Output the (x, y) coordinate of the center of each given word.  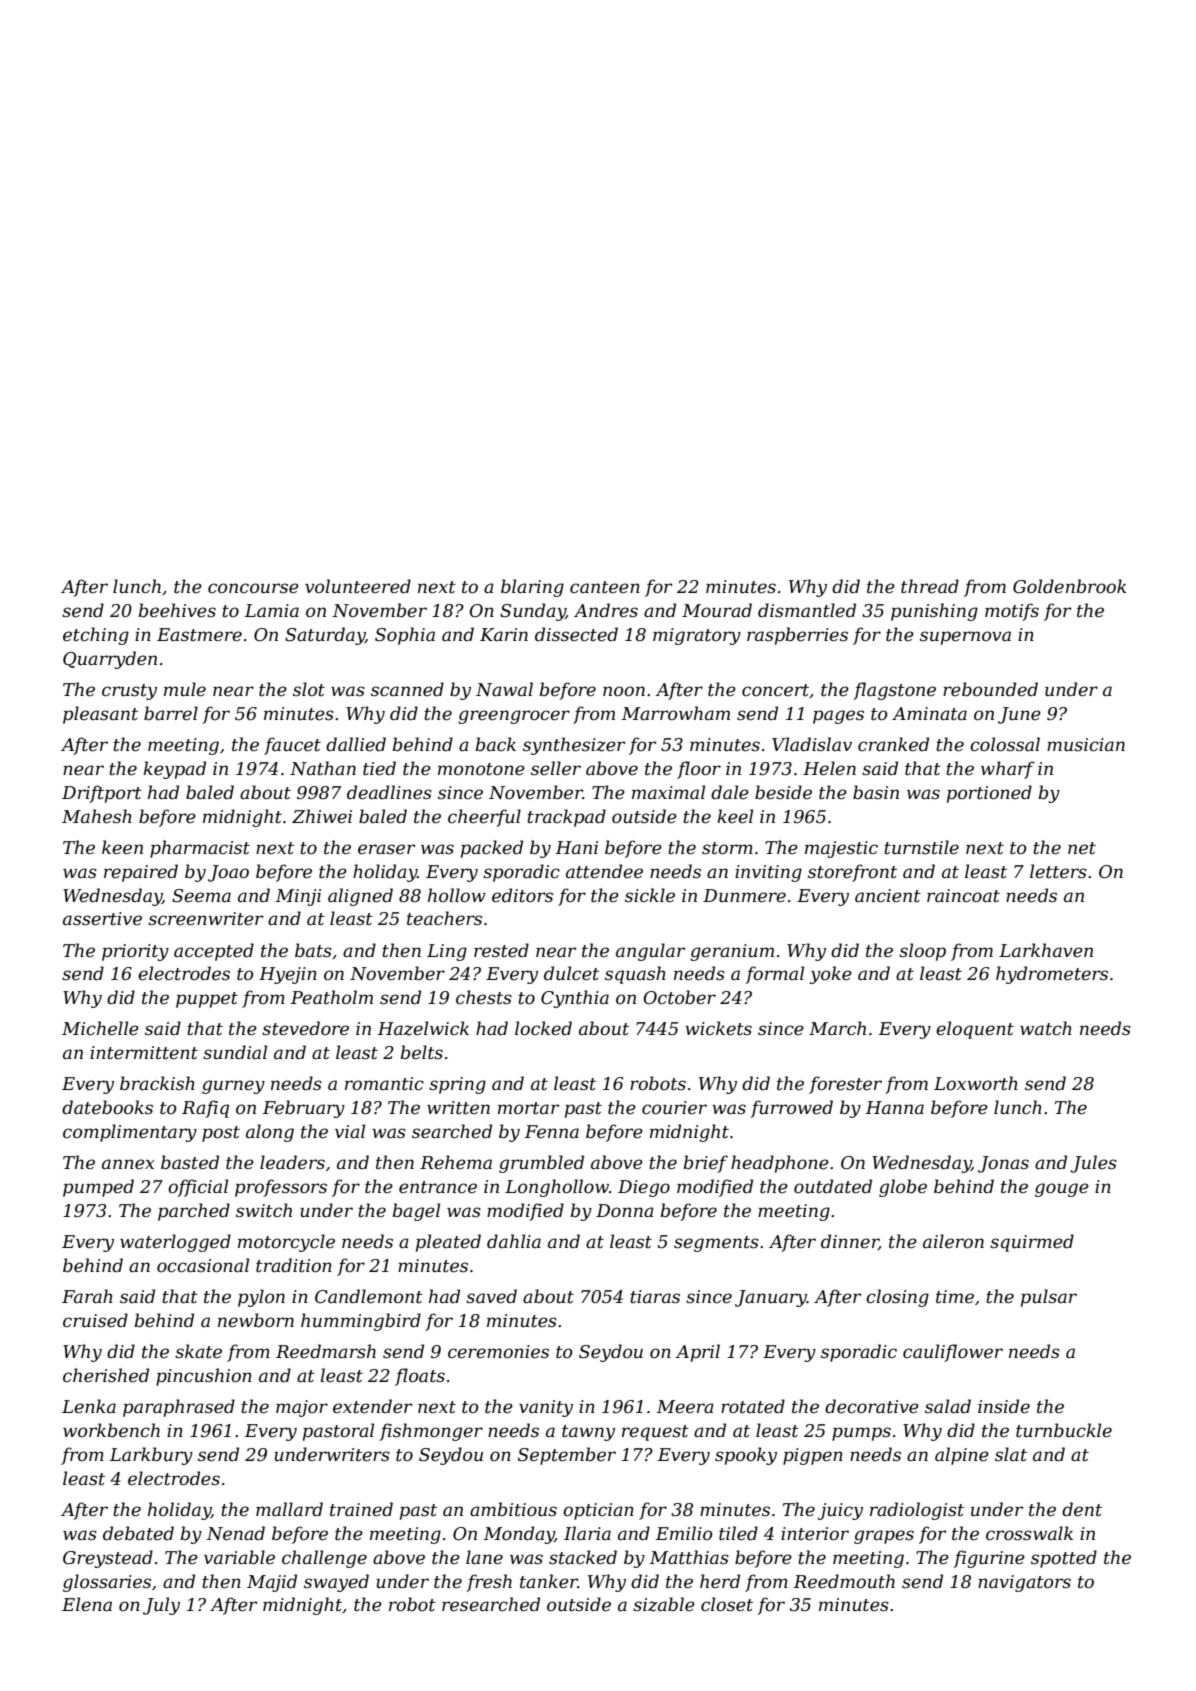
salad (948, 1406)
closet (727, 1604)
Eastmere (199, 635)
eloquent (975, 1030)
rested (501, 950)
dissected (576, 634)
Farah (87, 1296)
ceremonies (498, 1352)
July (161, 1606)
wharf (1008, 770)
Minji (298, 897)
